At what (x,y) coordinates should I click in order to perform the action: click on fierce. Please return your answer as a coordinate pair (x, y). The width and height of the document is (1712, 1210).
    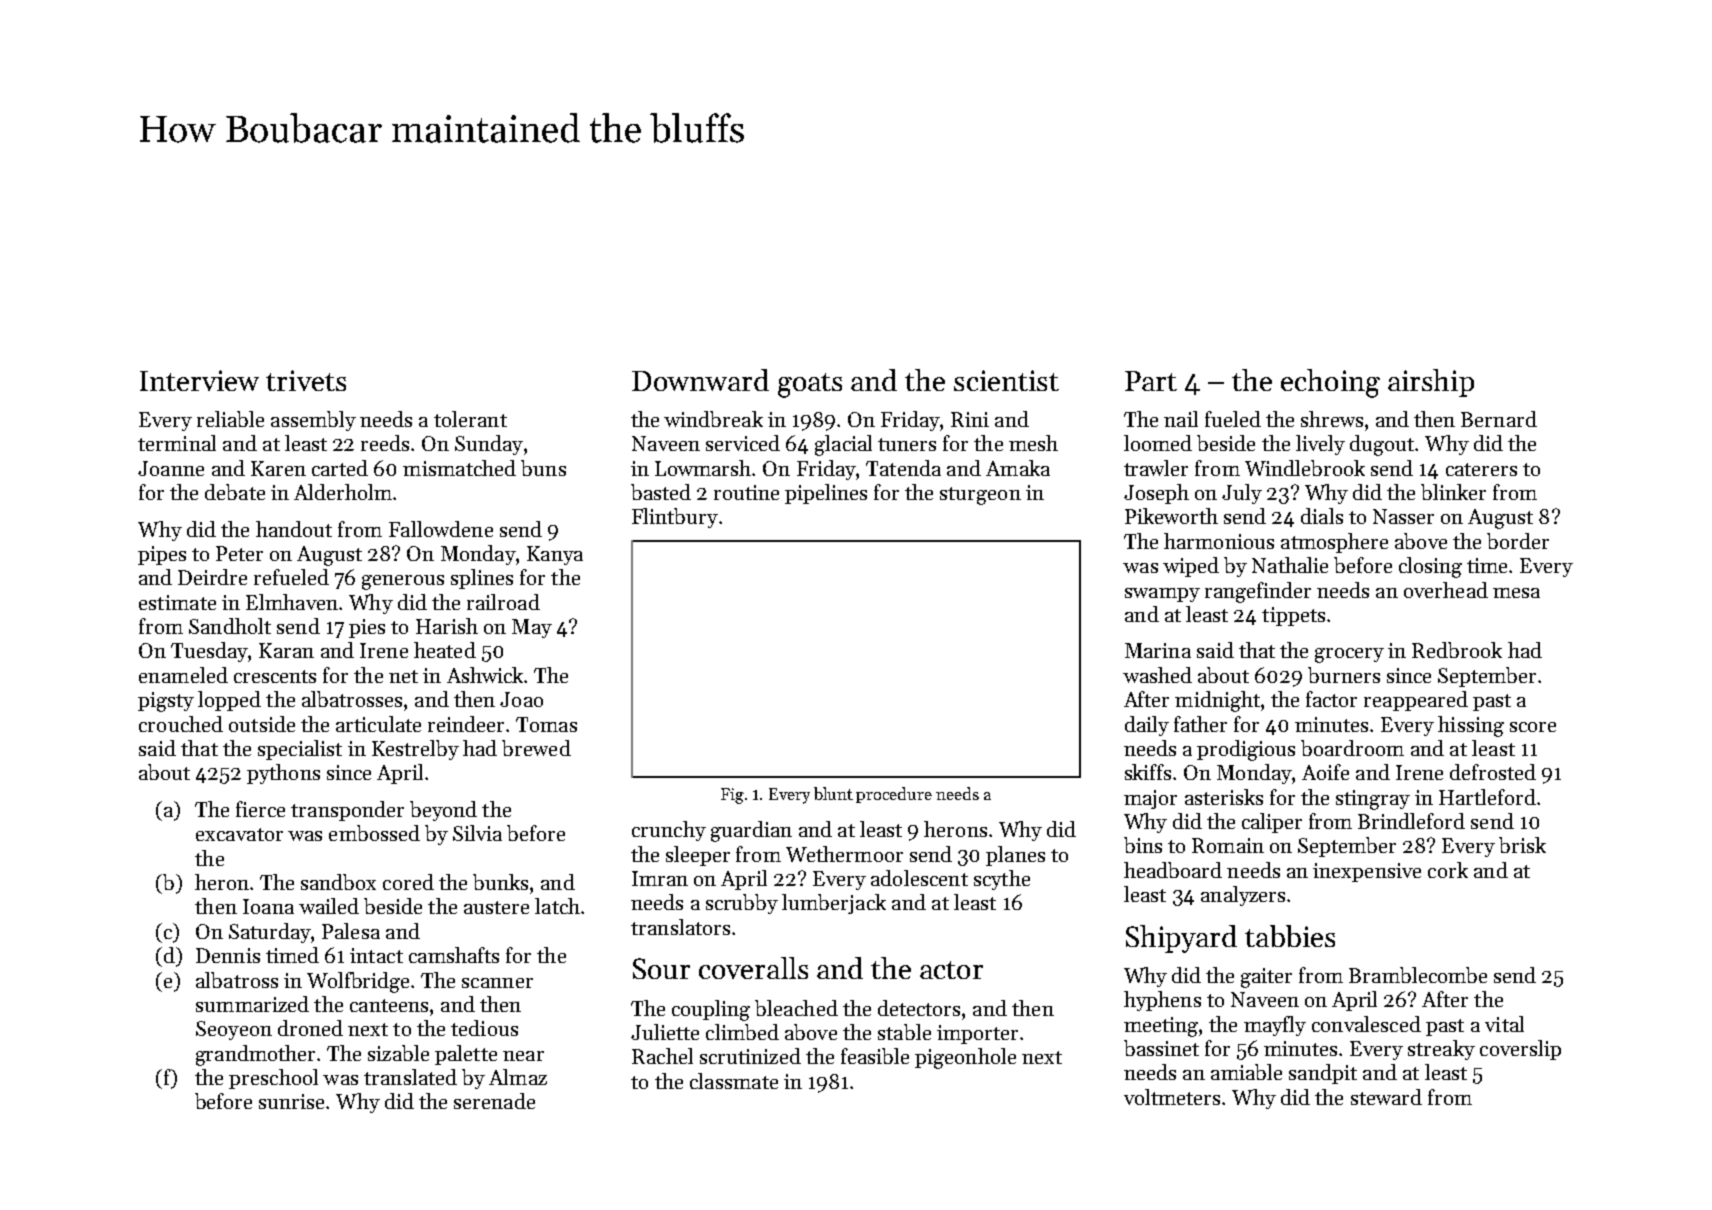
    Looking at the image, I should click on (260, 809).
